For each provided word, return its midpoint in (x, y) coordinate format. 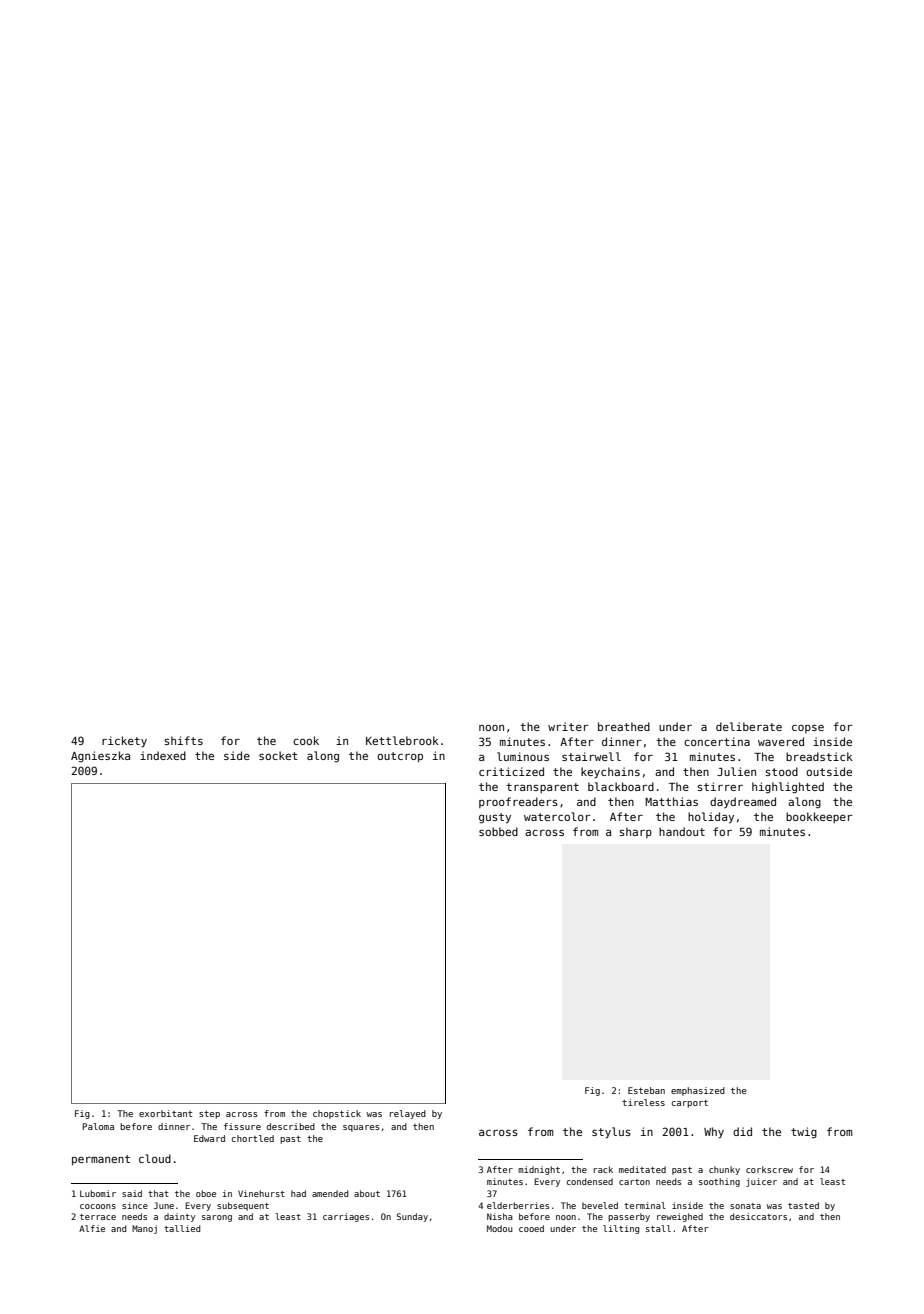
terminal (645, 1205)
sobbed (498, 831)
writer (568, 726)
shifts (184, 740)
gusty (495, 818)
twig (804, 1132)
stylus (611, 1133)
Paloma (98, 1126)
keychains (610, 773)
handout (682, 831)
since (135, 1205)
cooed (531, 1228)
